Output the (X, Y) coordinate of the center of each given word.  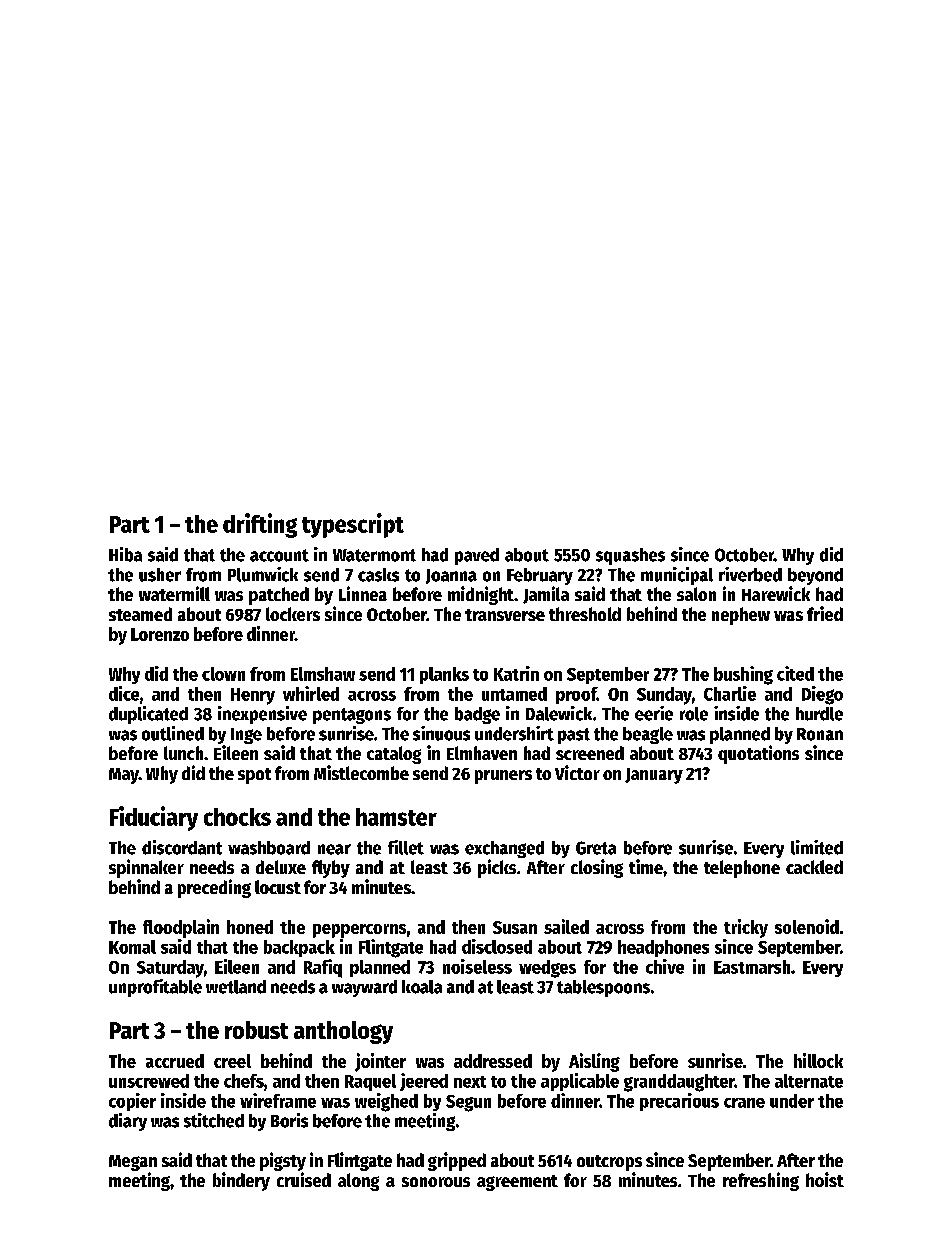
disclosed (497, 946)
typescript (353, 525)
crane (744, 1103)
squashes (630, 556)
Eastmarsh (752, 967)
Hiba (125, 554)
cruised (304, 1179)
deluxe (281, 867)
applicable (580, 1082)
